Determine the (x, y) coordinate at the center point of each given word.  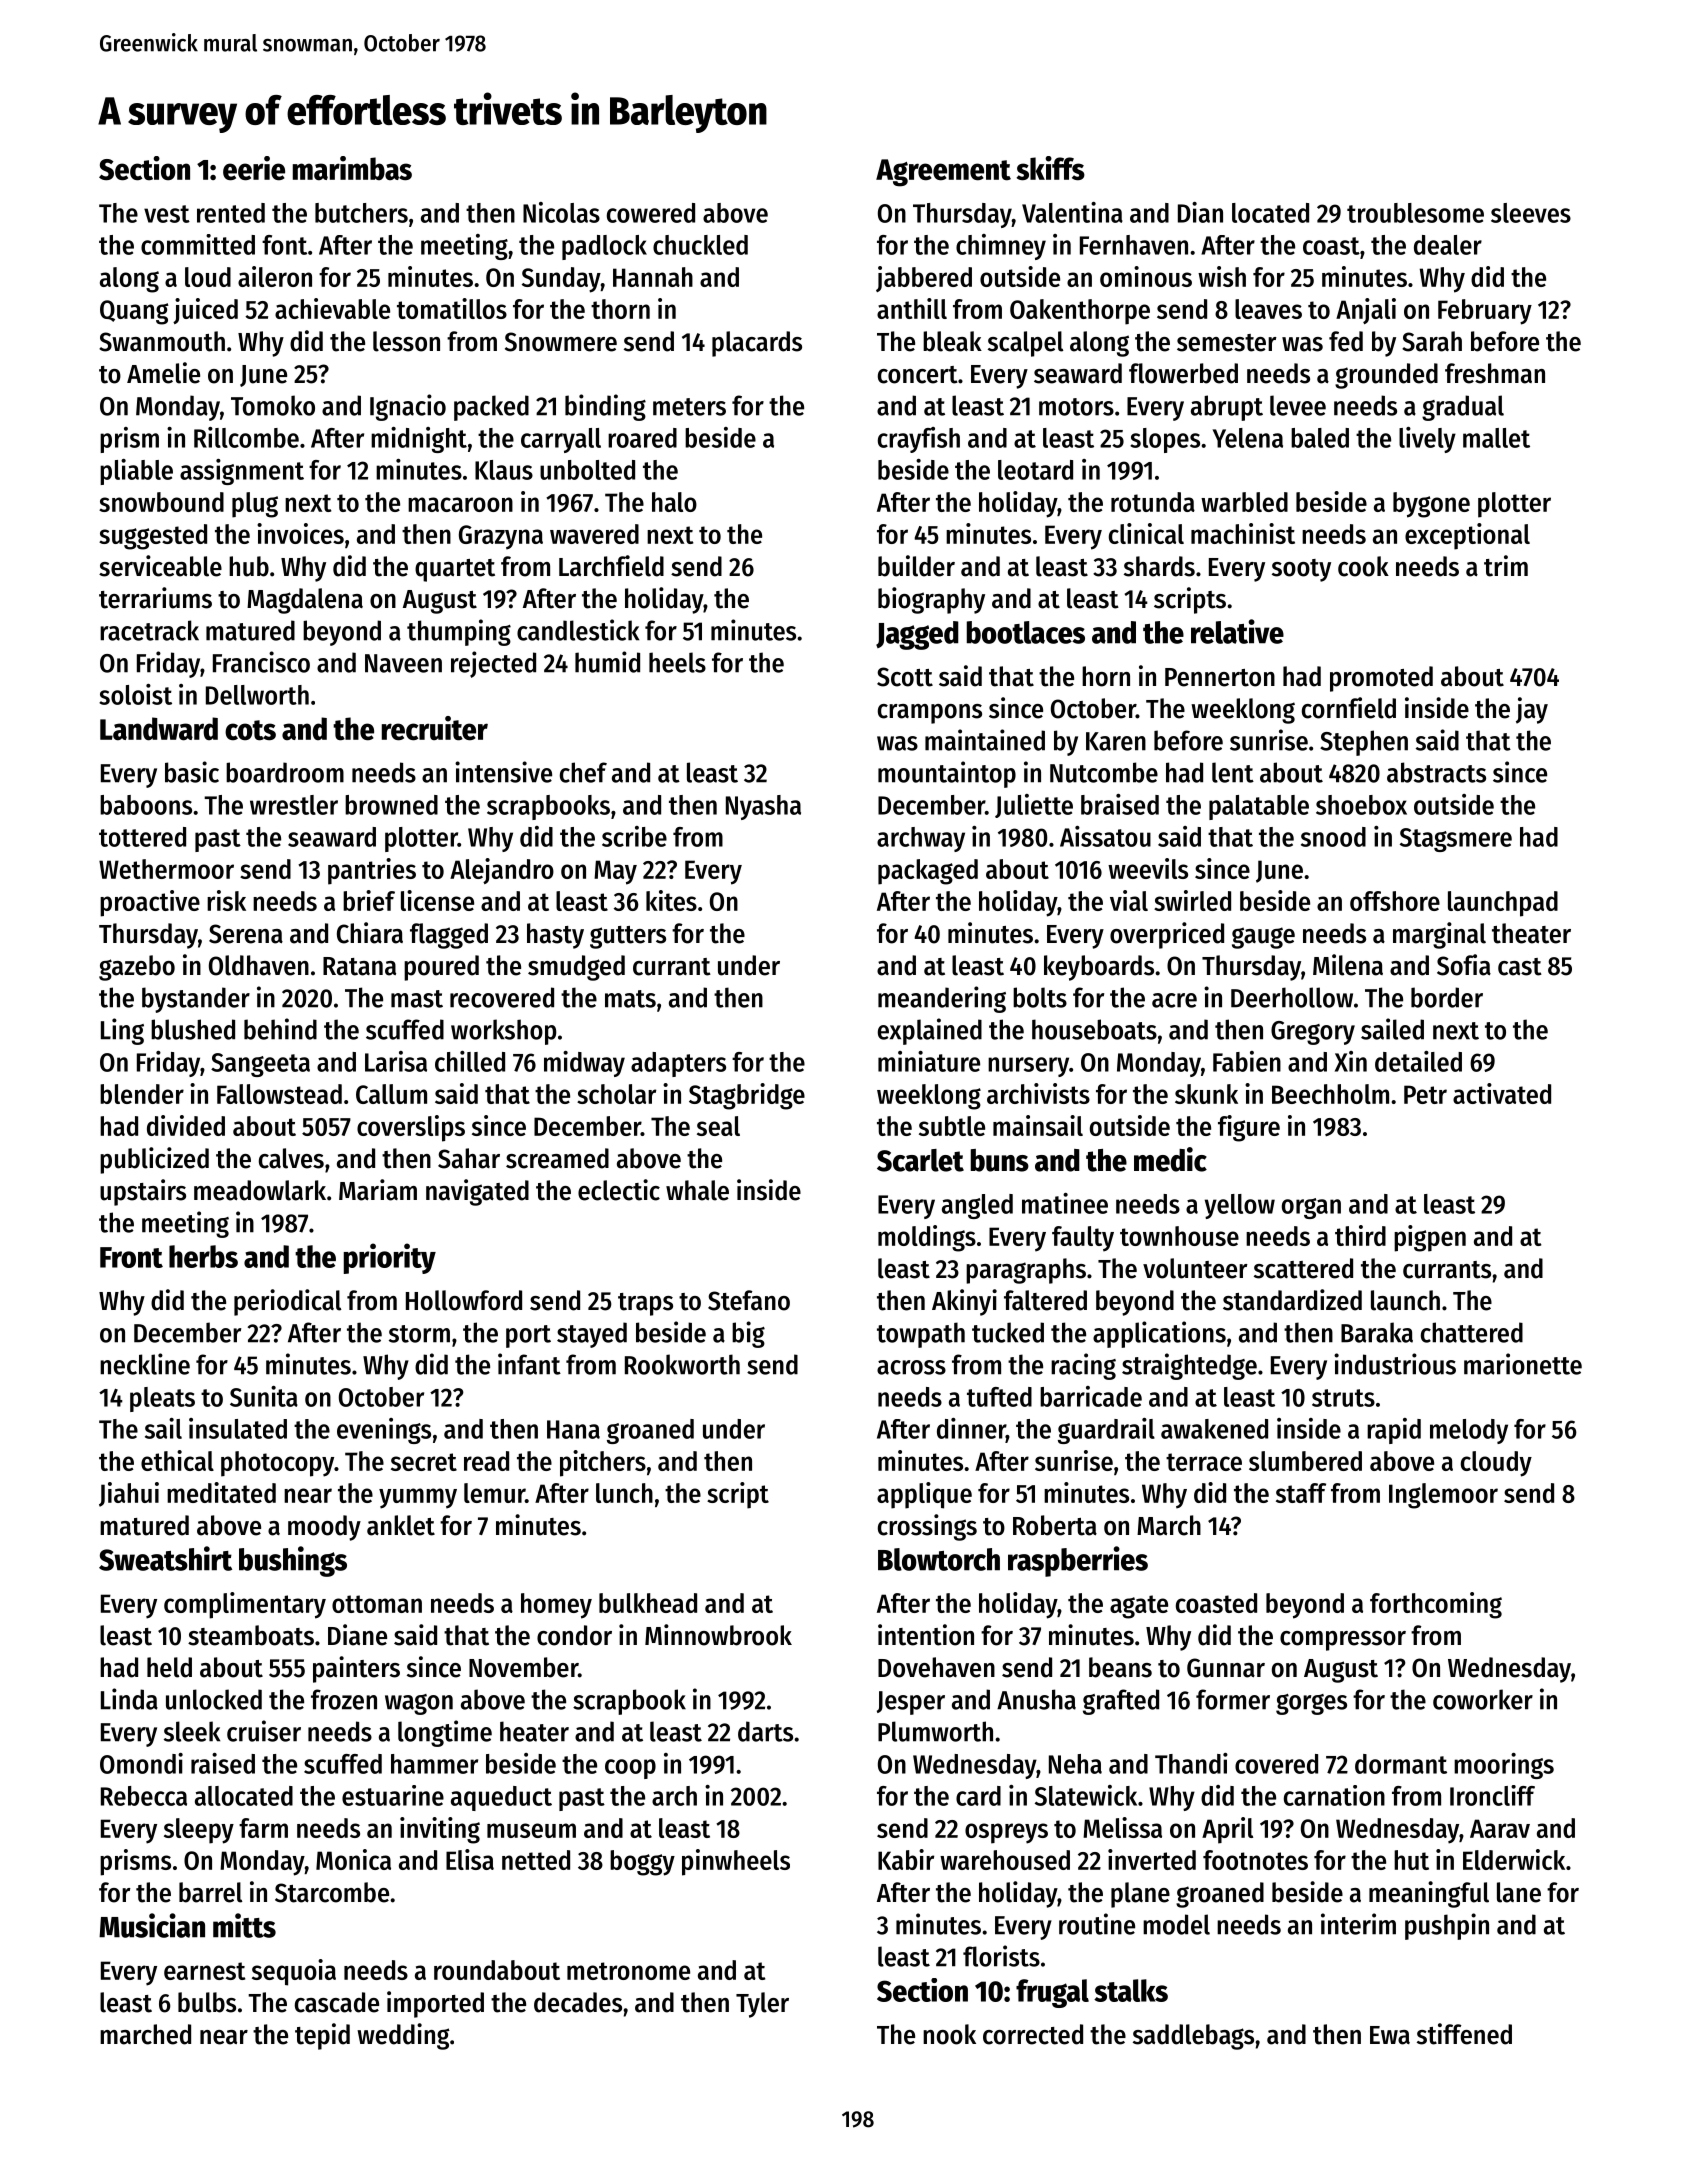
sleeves (1531, 213)
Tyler (762, 2005)
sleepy (199, 1831)
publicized (154, 1160)
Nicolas (561, 212)
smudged (576, 968)
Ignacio (408, 407)
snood (1333, 837)
